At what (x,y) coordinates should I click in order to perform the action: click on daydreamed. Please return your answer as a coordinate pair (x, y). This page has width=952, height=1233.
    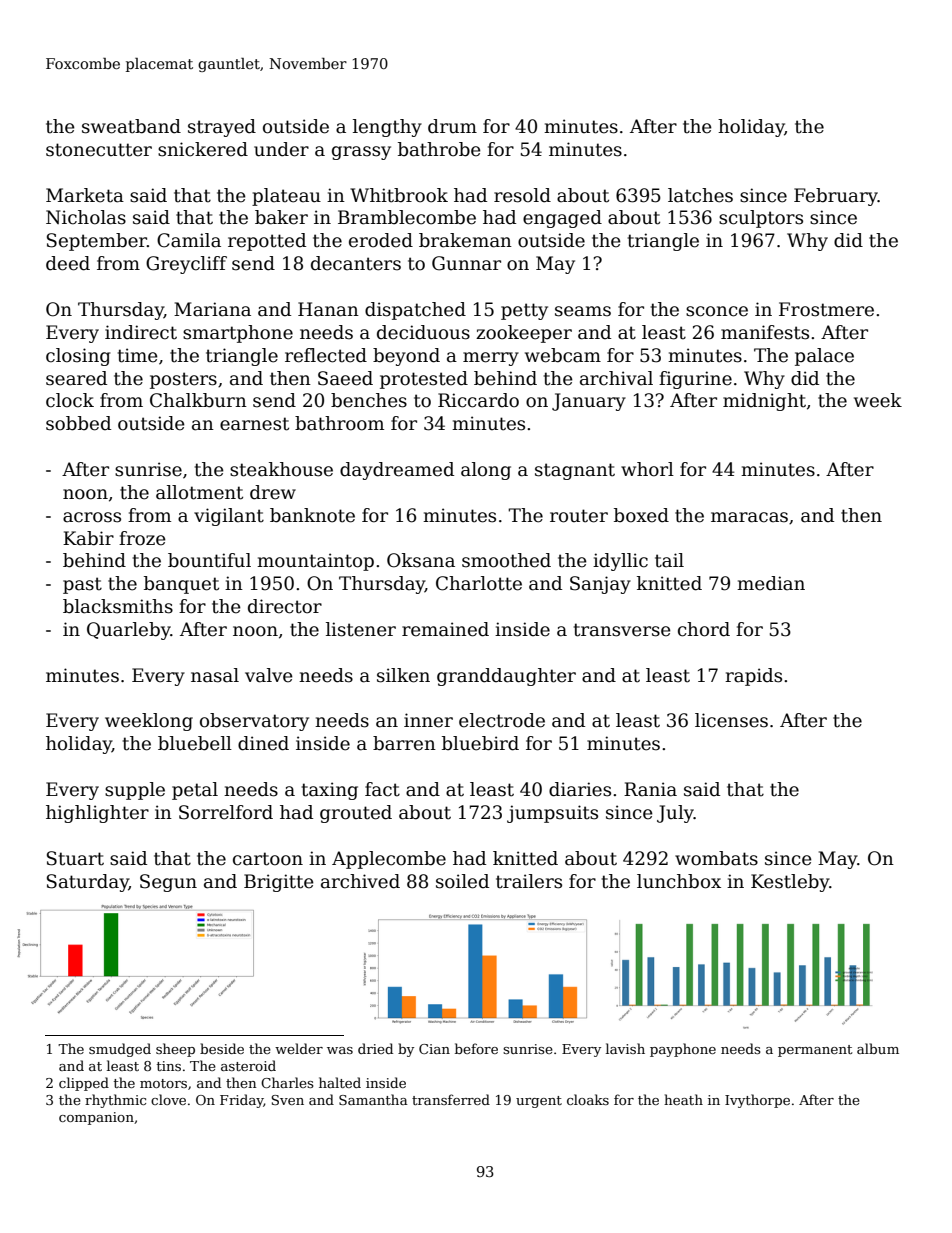
    Looking at the image, I should click on (397, 471).
